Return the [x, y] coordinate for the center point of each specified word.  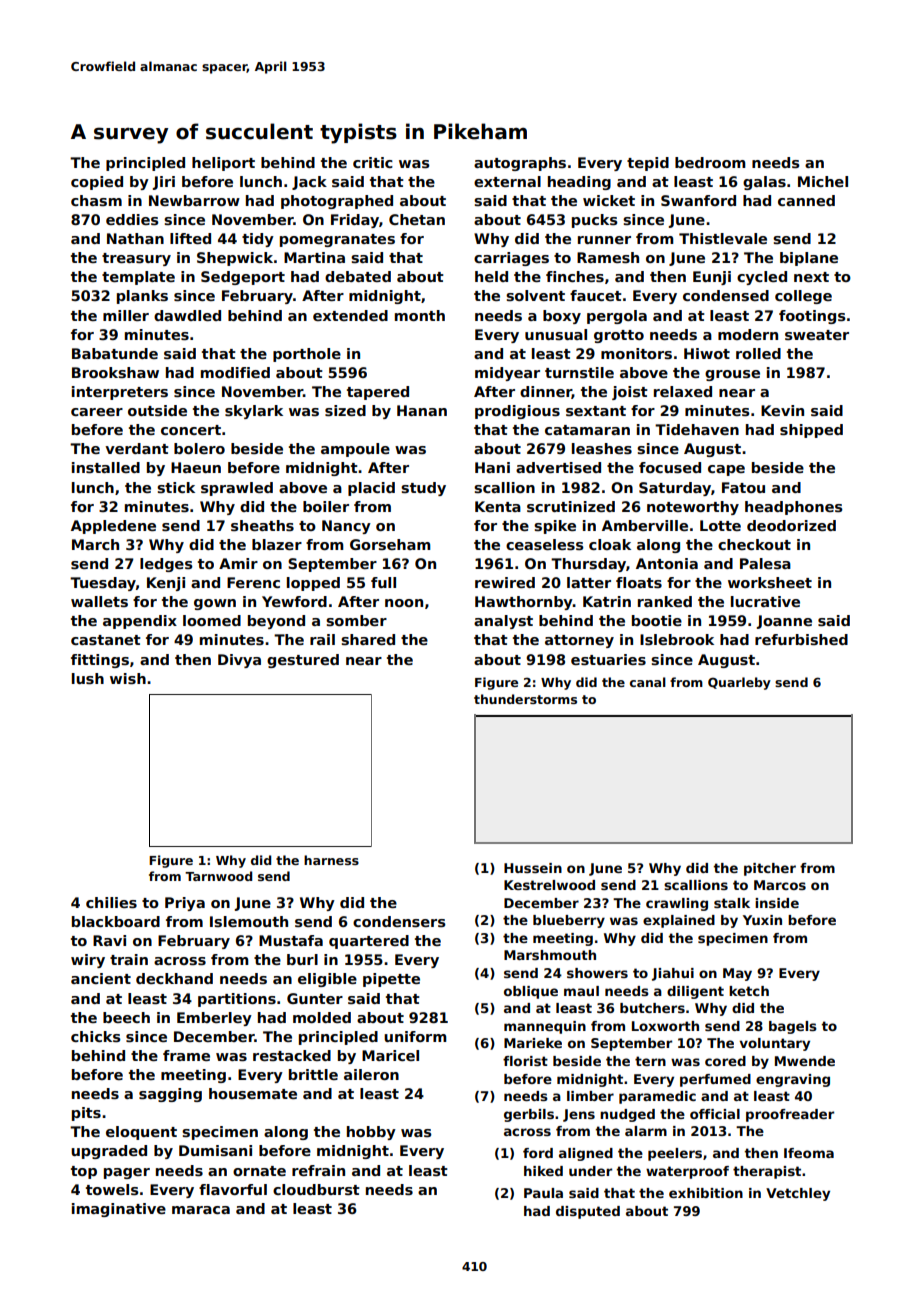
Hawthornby [524, 603]
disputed [588, 1212]
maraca [201, 1210]
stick [176, 487]
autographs [520, 164]
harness [331, 860]
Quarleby [739, 683]
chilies [111, 902]
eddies [132, 219]
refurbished [801, 639]
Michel [823, 181]
